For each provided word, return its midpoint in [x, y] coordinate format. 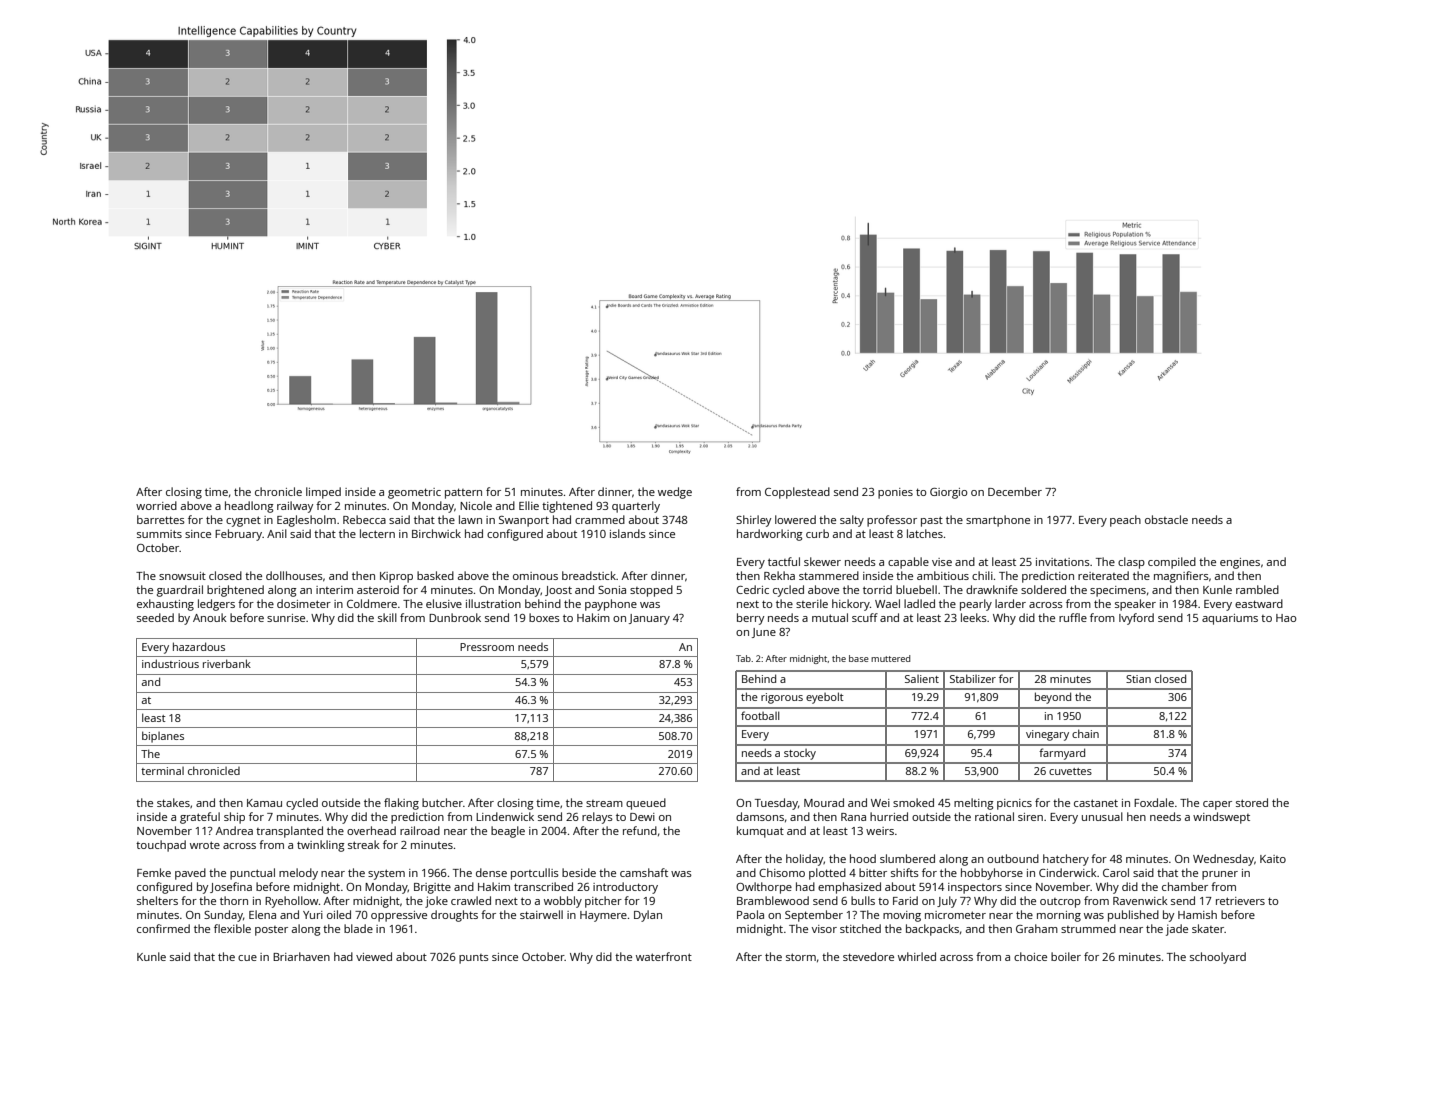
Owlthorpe [764, 888]
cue [247, 958]
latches [925, 533]
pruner [1220, 875]
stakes [173, 802]
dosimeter [304, 603]
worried [156, 505]
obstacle [1166, 519]
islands [628, 533]
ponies [895, 493]
